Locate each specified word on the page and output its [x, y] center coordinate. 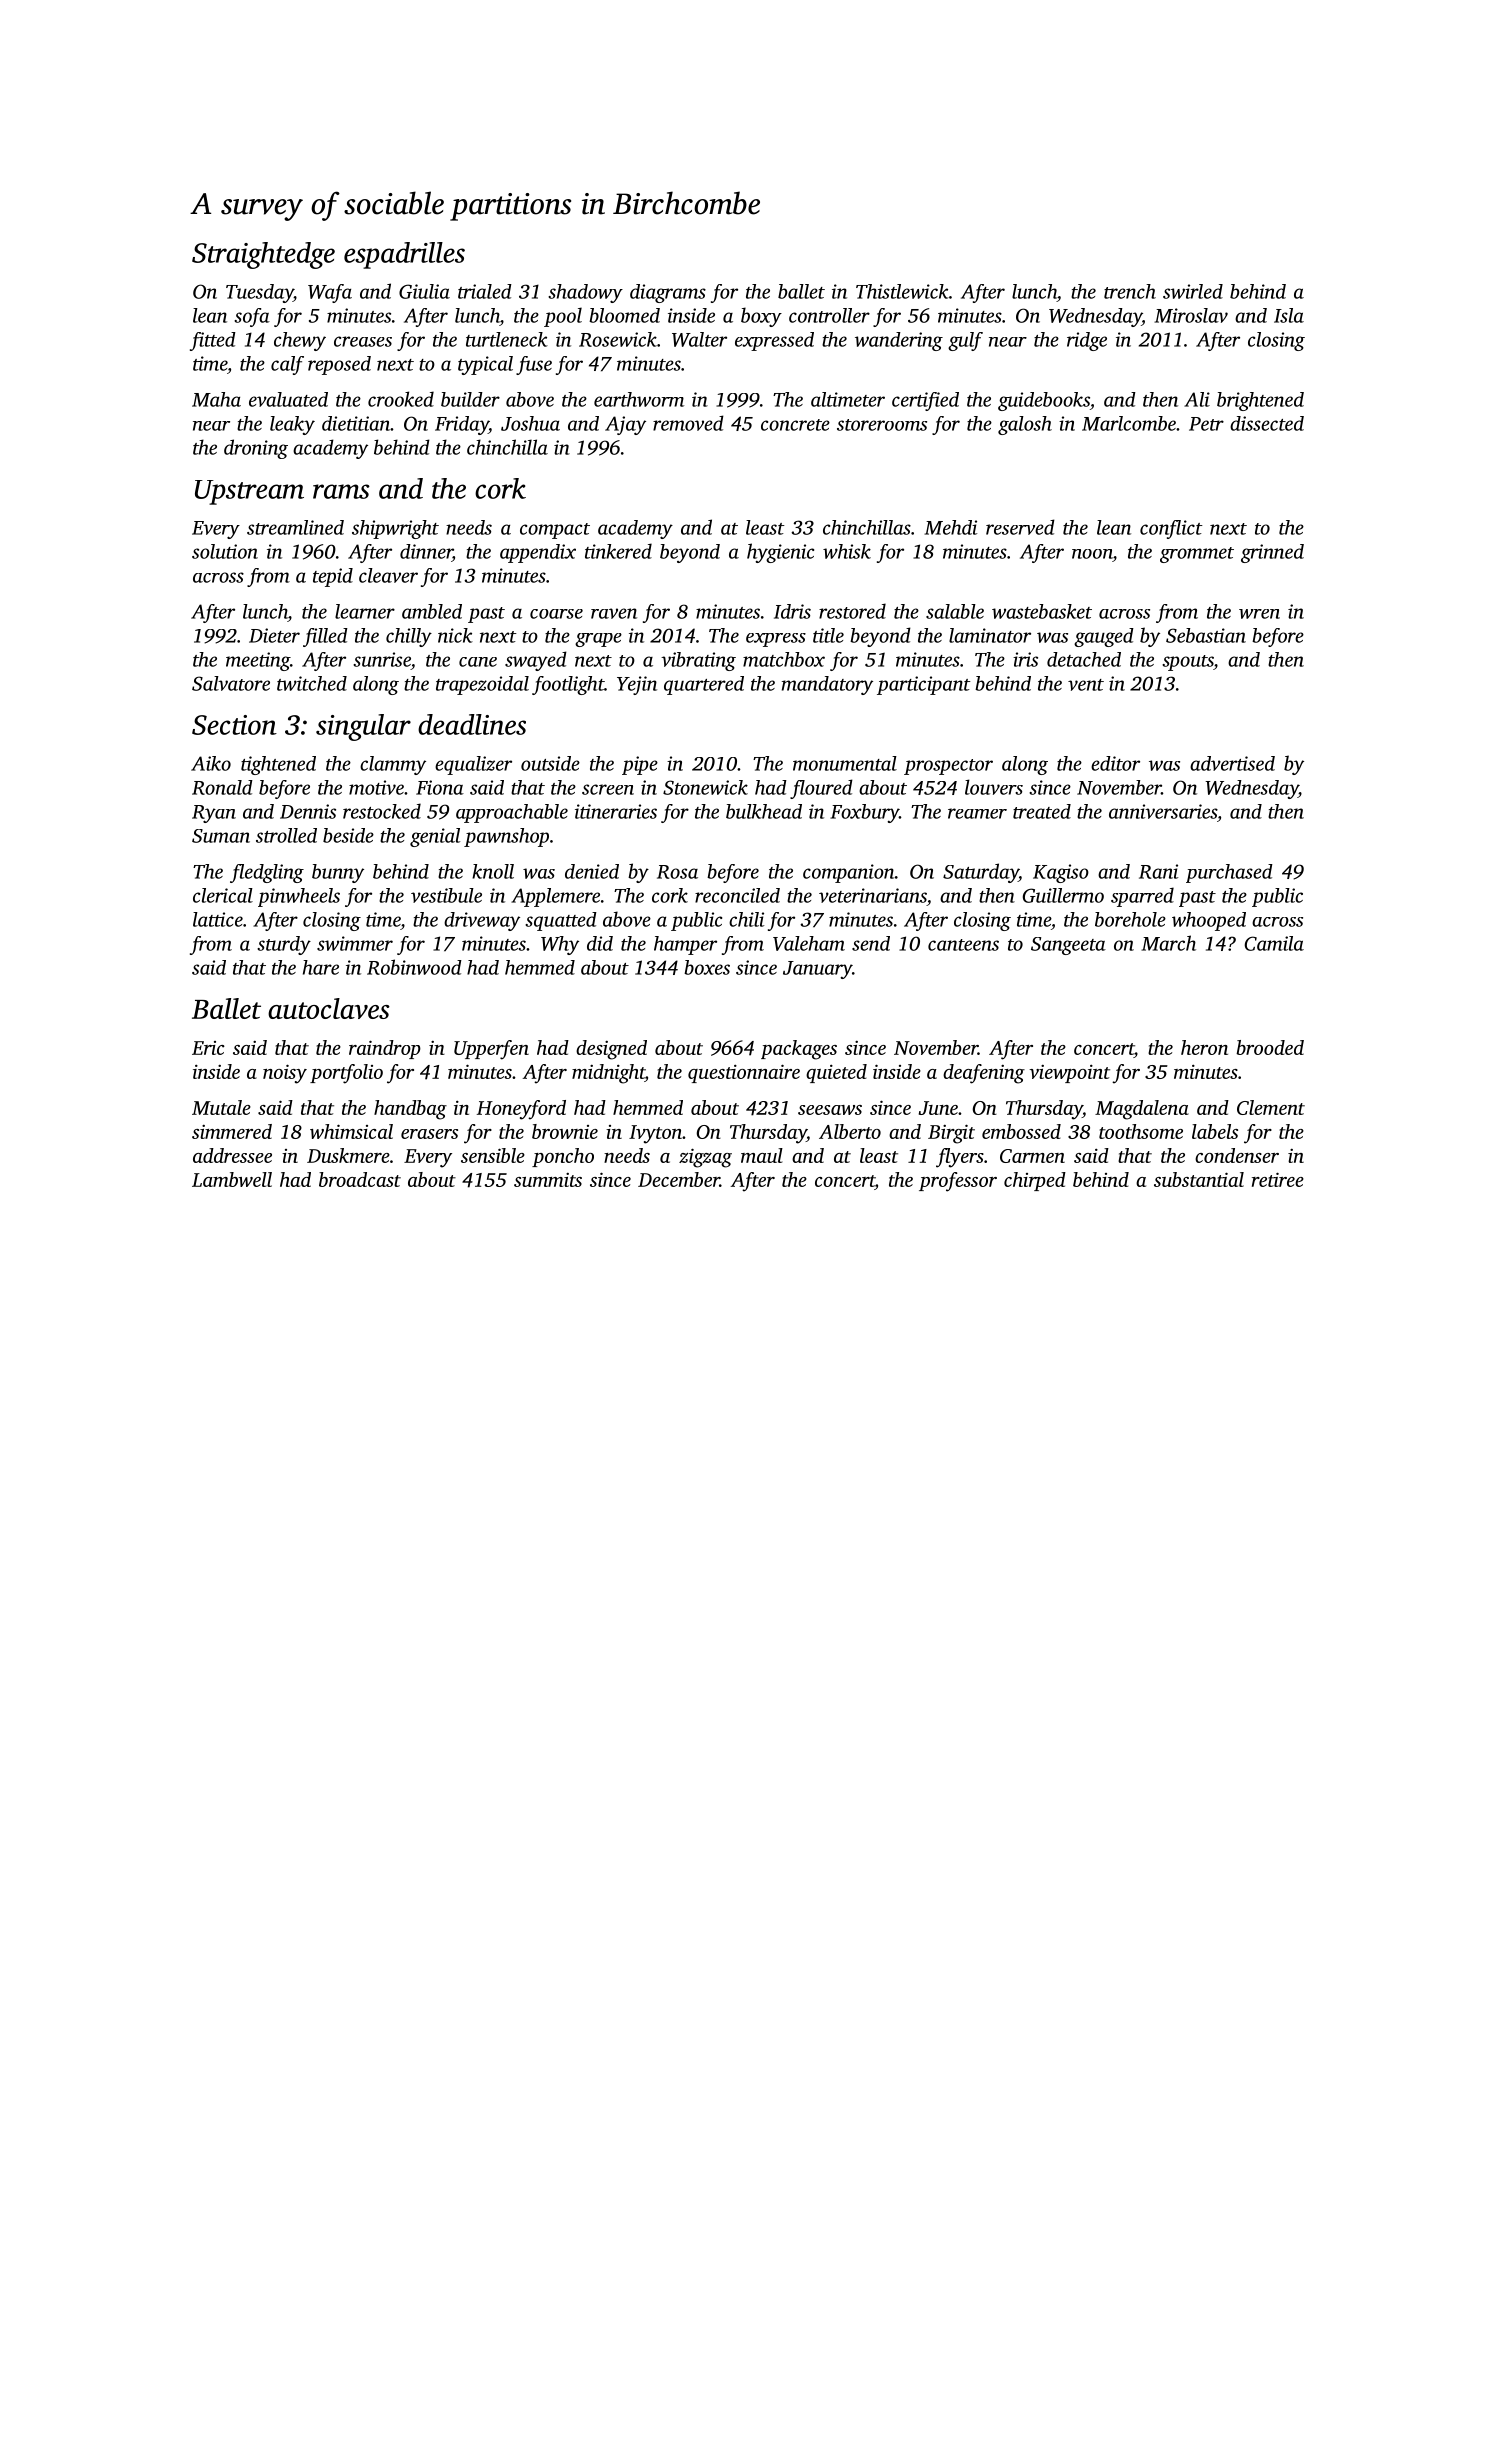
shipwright [395, 529]
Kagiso [1061, 873]
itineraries [616, 811]
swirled [1193, 291]
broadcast [360, 1179]
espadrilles [404, 255]
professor [958, 1182]
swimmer [355, 943]
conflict [1171, 529]
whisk [847, 551]
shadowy [585, 293]
